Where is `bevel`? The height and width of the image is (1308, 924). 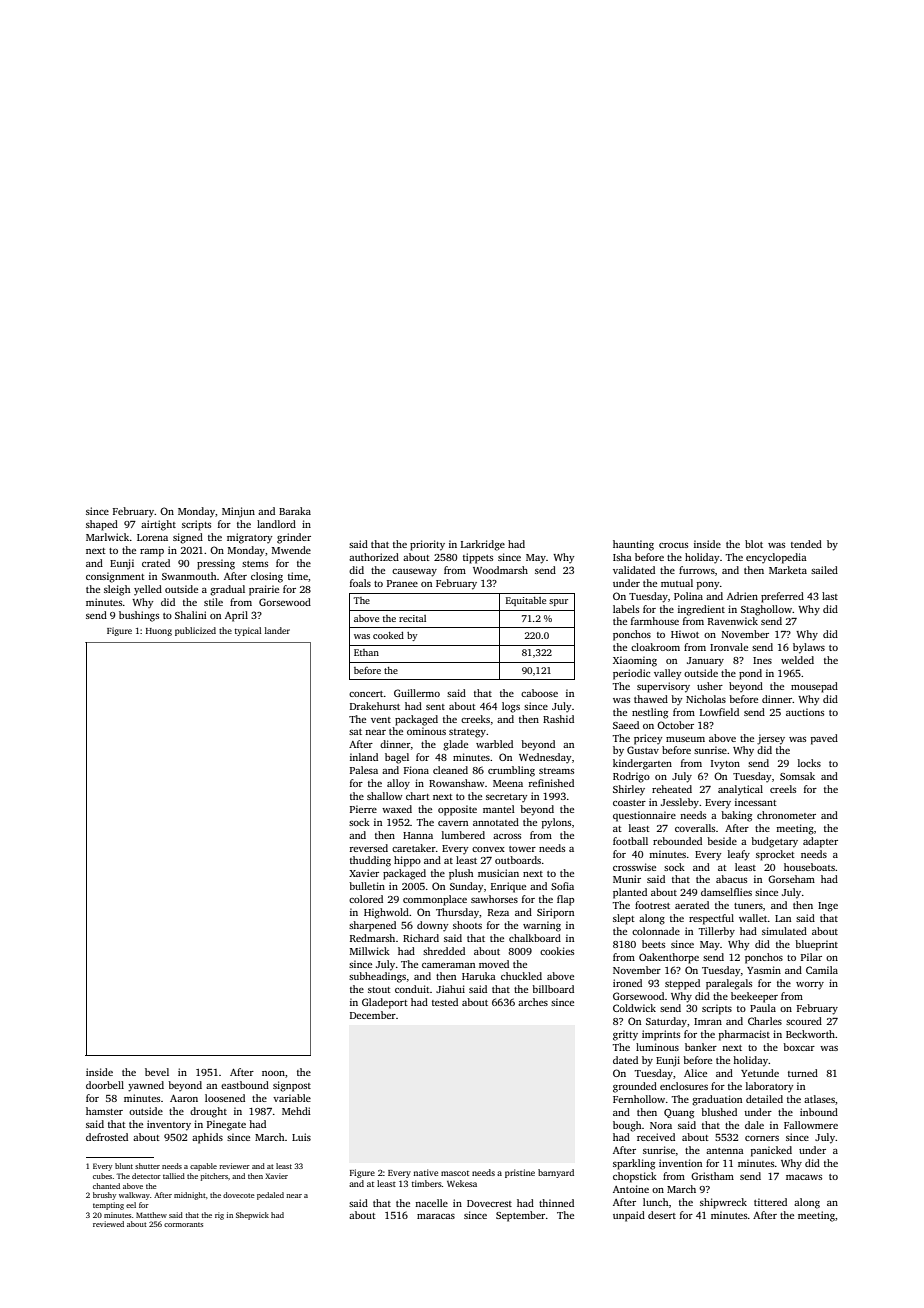
bevel is located at coordinates (157, 1072).
